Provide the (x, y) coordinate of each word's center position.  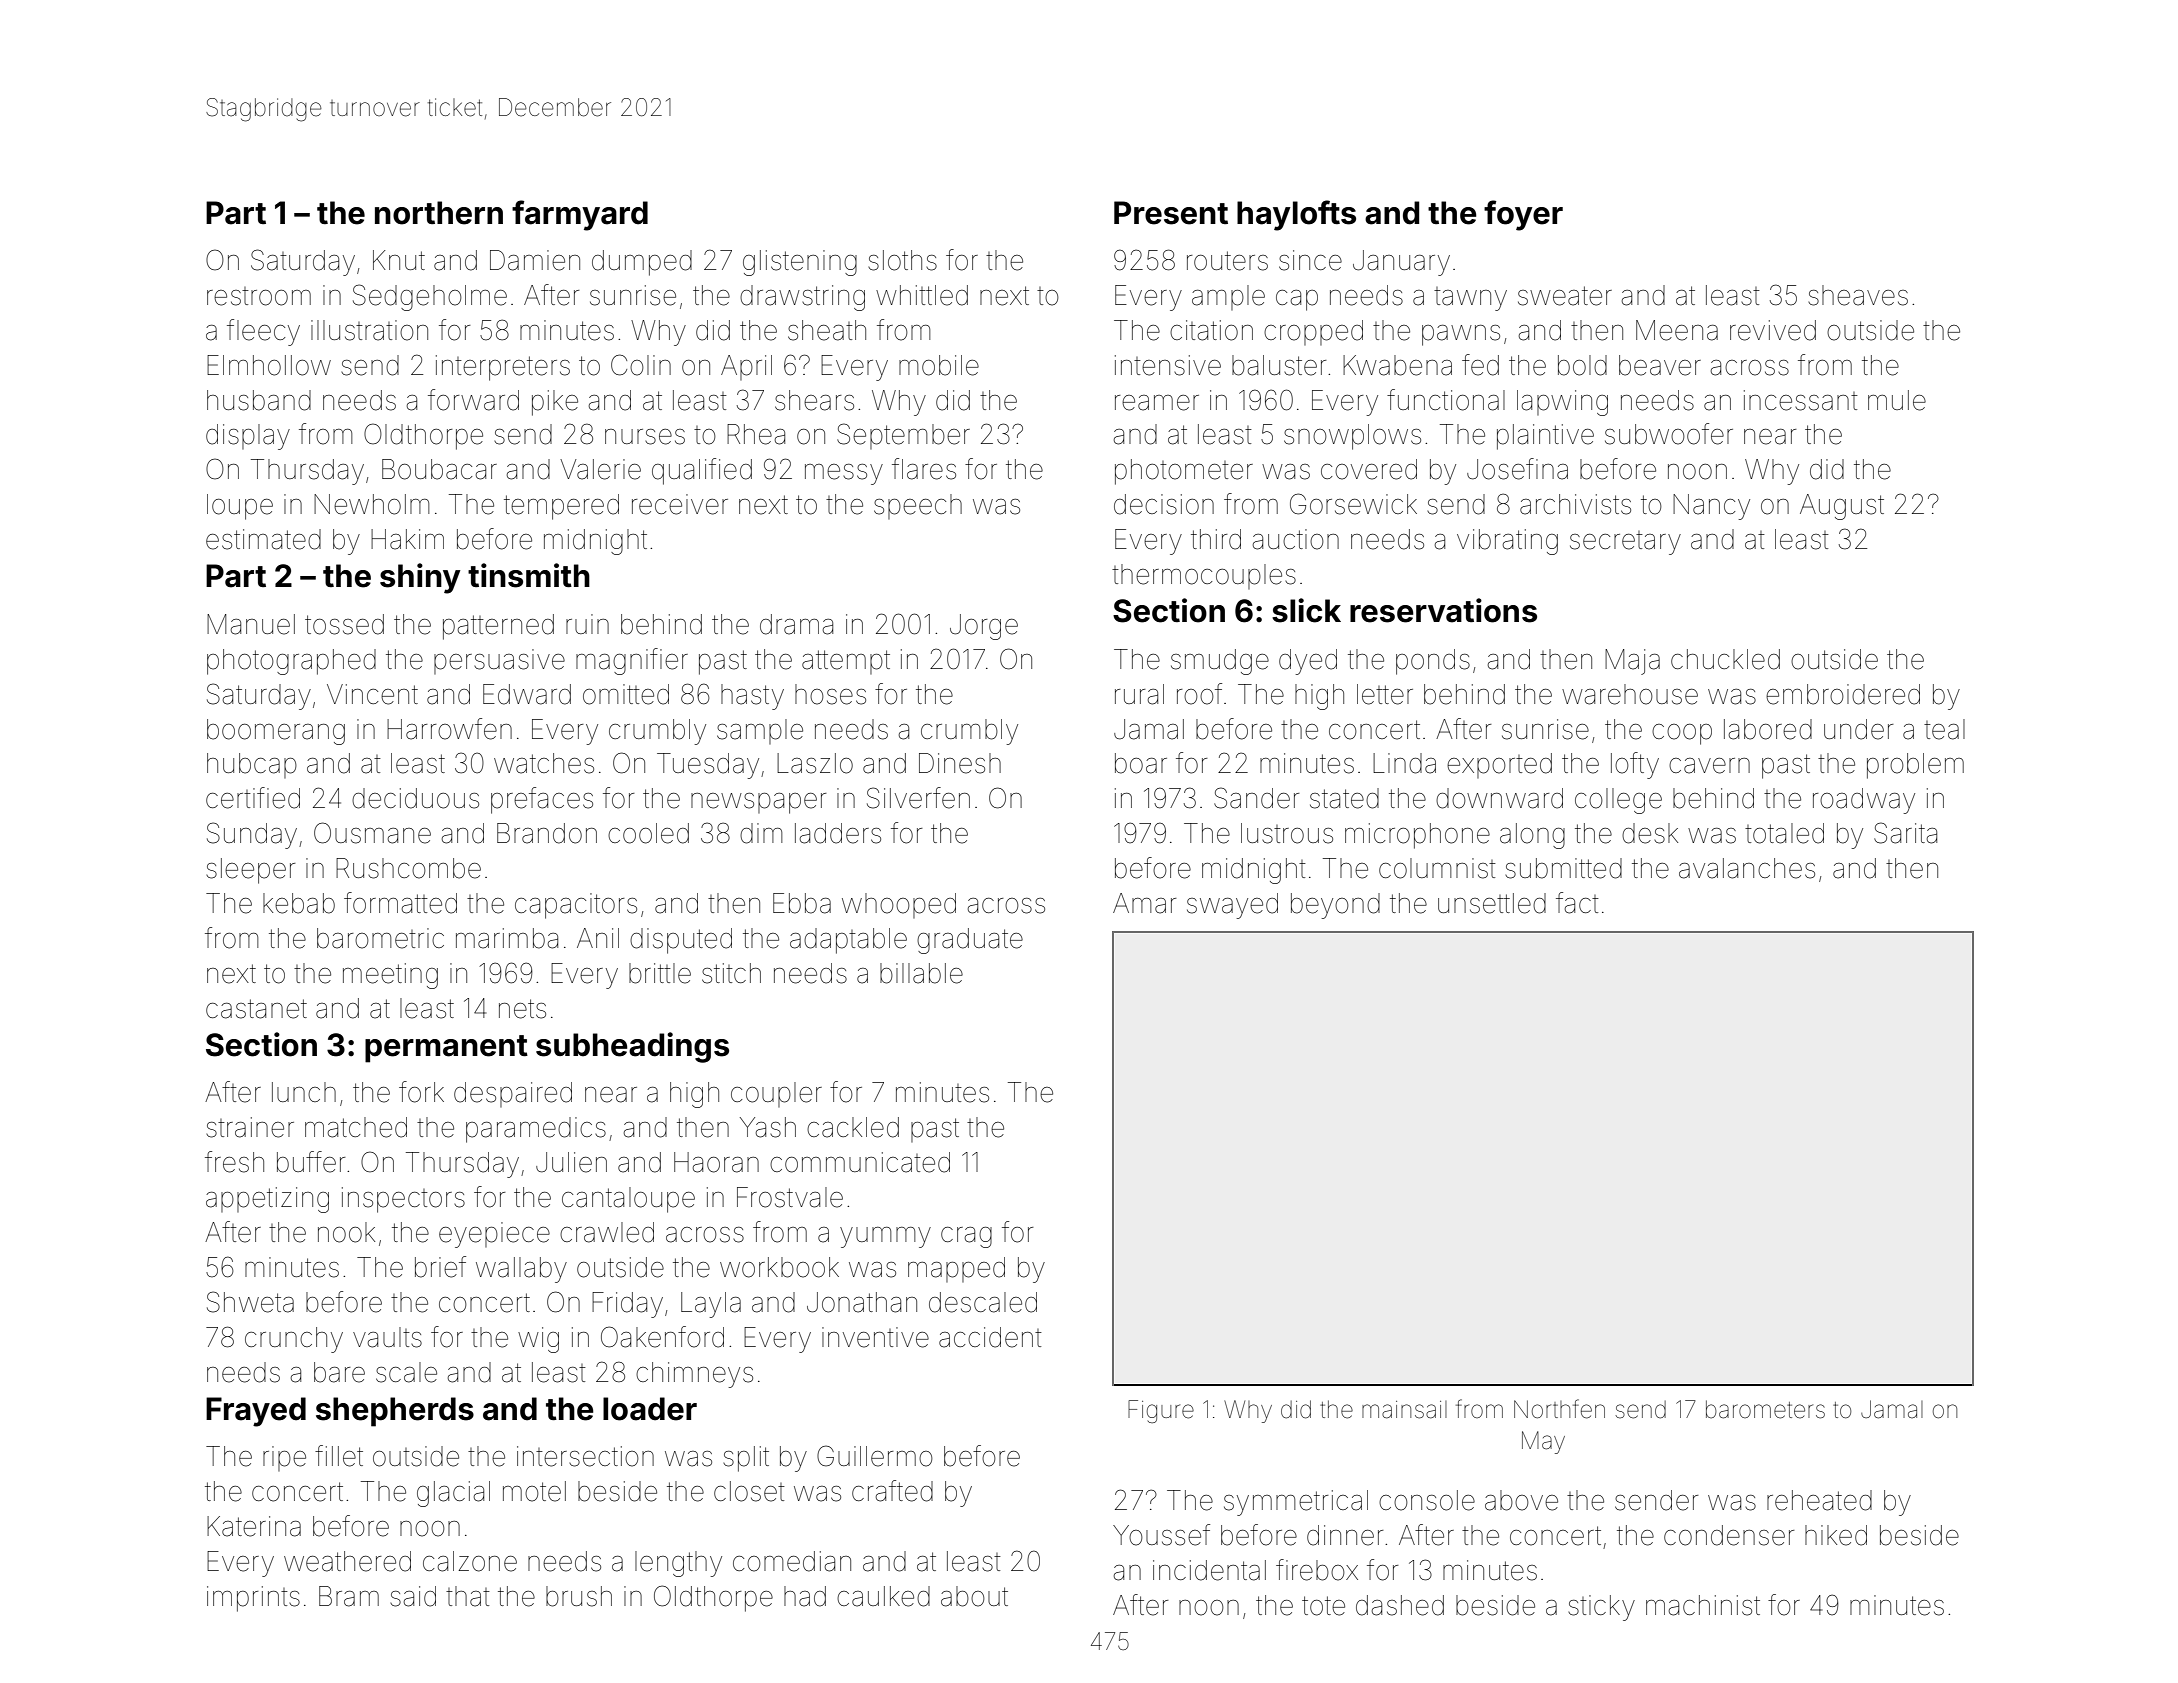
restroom (259, 296)
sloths (902, 260)
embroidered (1843, 694)
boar (1141, 763)
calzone (470, 1561)
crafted (892, 1491)
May (1543, 1442)
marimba (507, 938)
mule (1897, 400)
